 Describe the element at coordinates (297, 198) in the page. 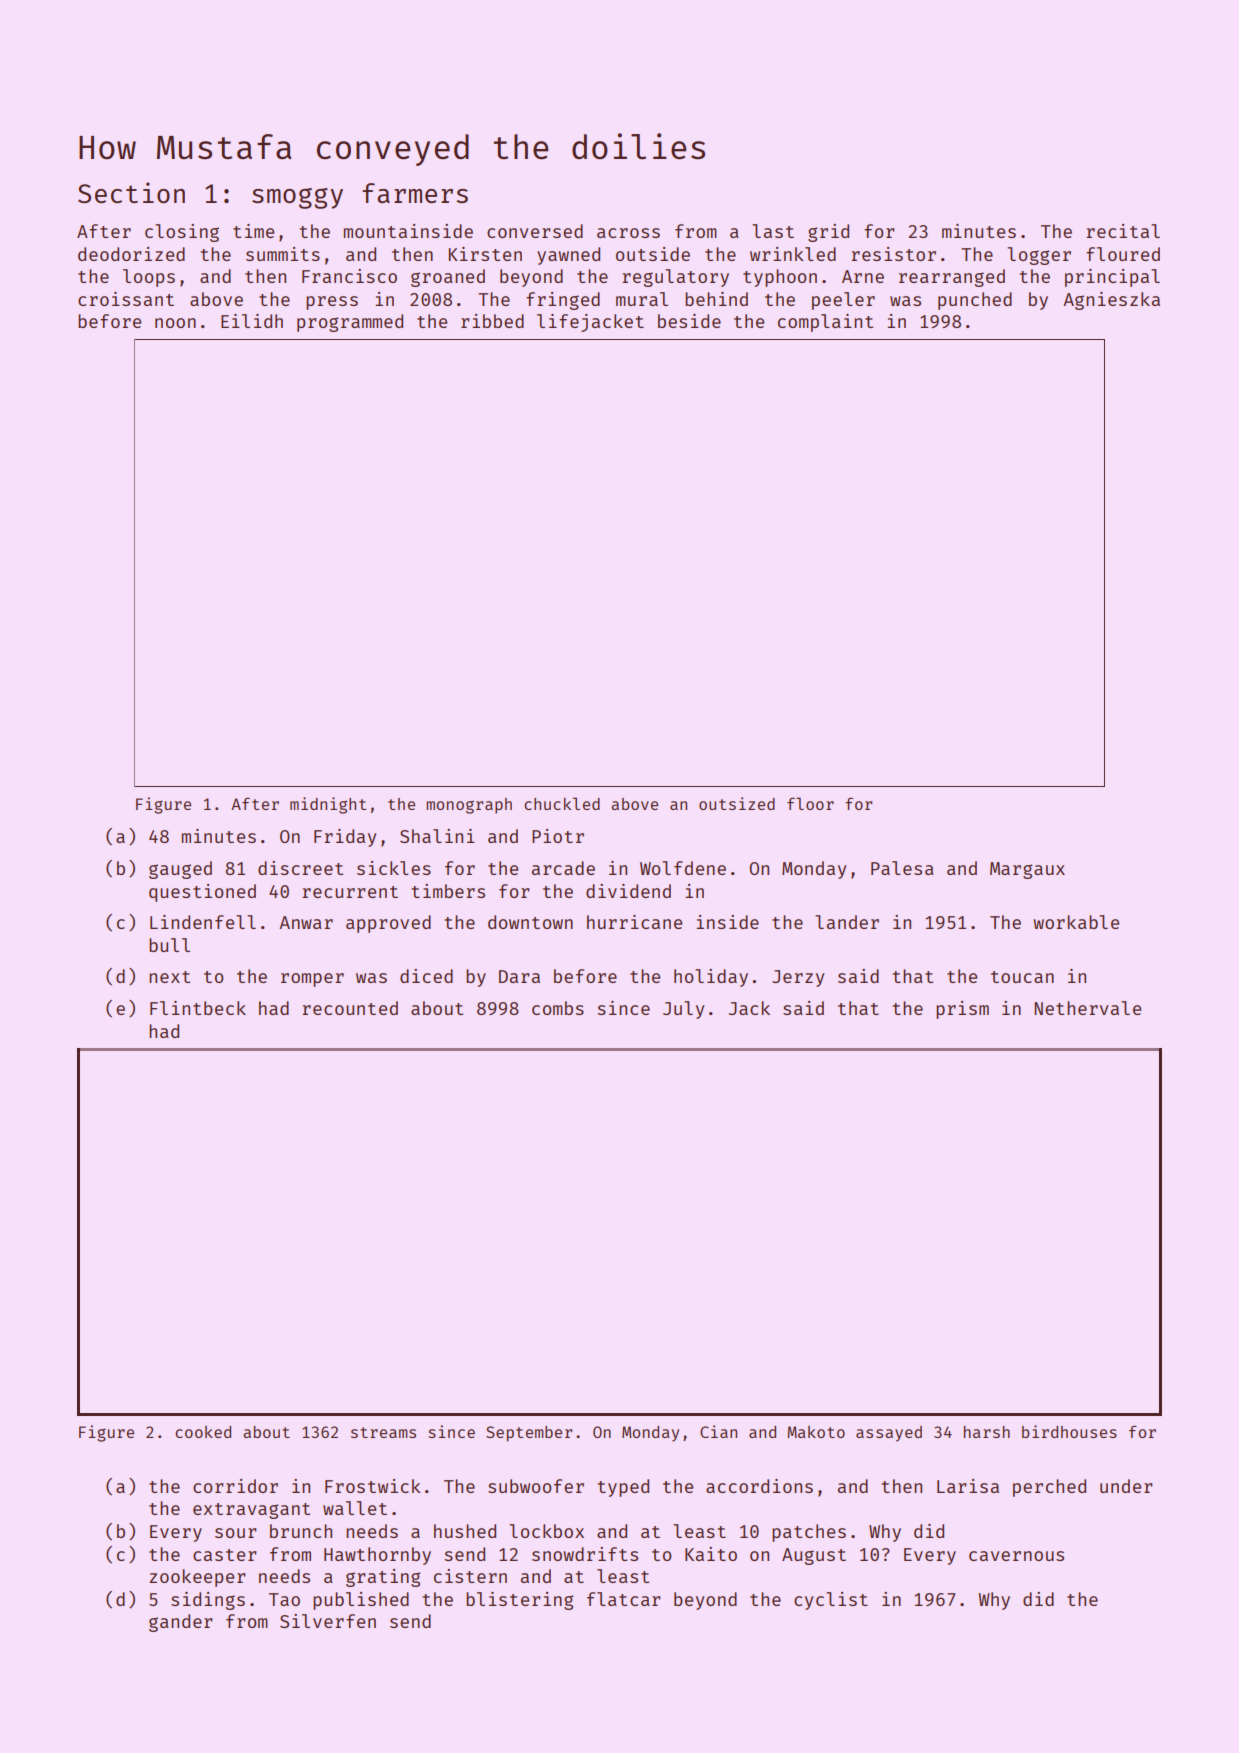

I see `smoggy` at that location.
